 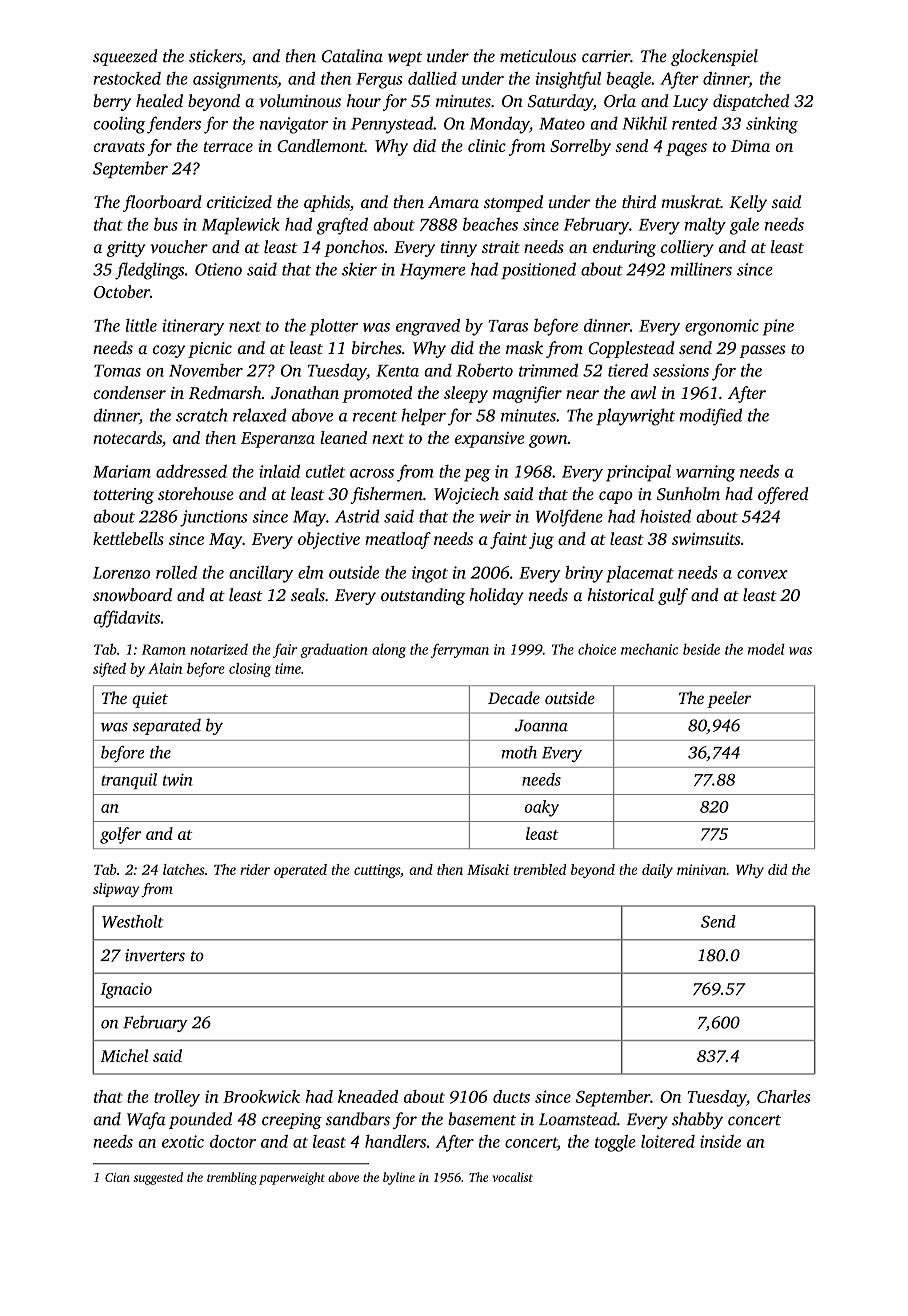 I want to click on expansive, so click(x=489, y=440).
